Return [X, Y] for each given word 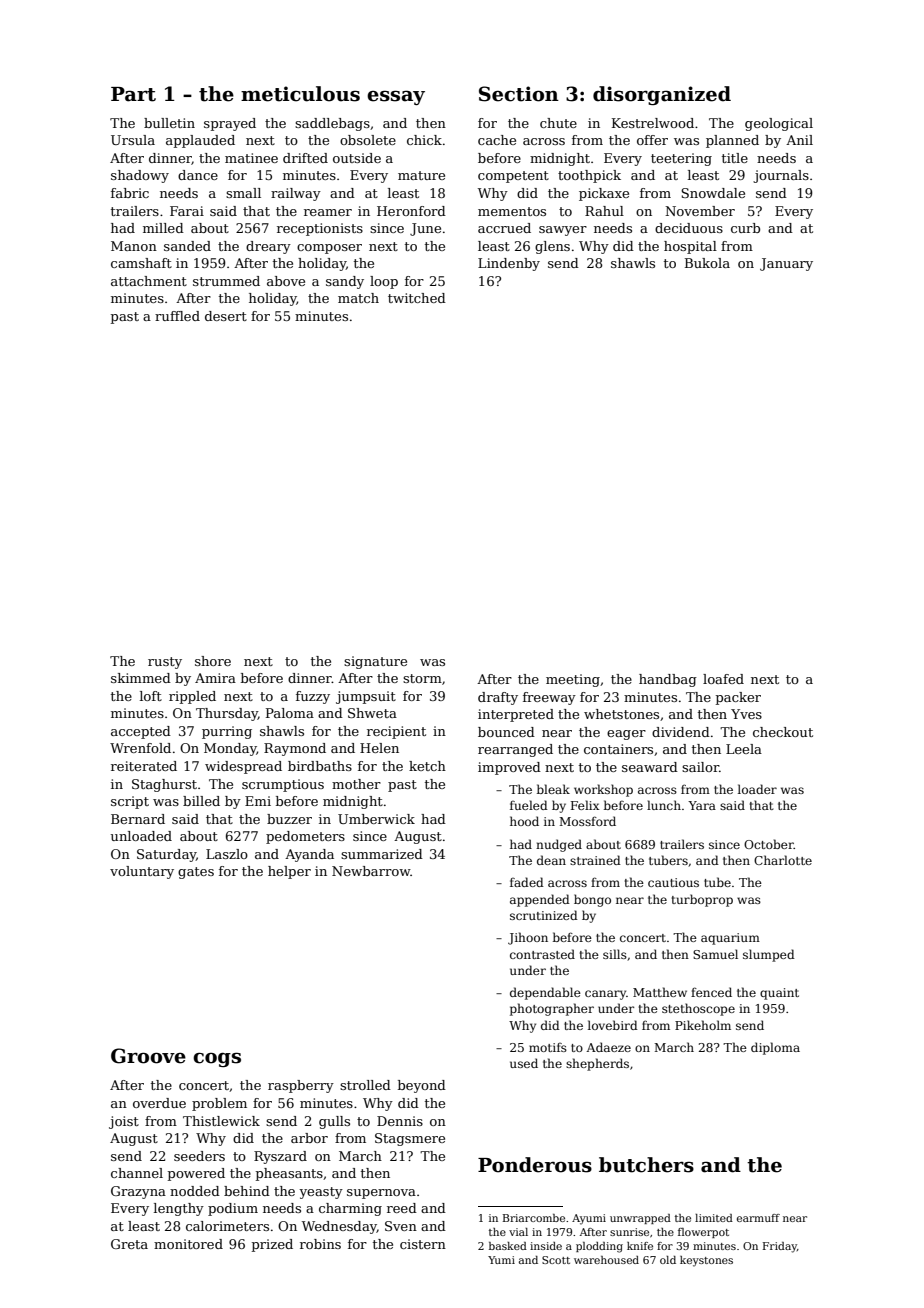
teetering [681, 159]
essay [396, 97]
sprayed [230, 124]
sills [615, 954]
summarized [382, 854]
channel [137, 1173]
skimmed [141, 678]
